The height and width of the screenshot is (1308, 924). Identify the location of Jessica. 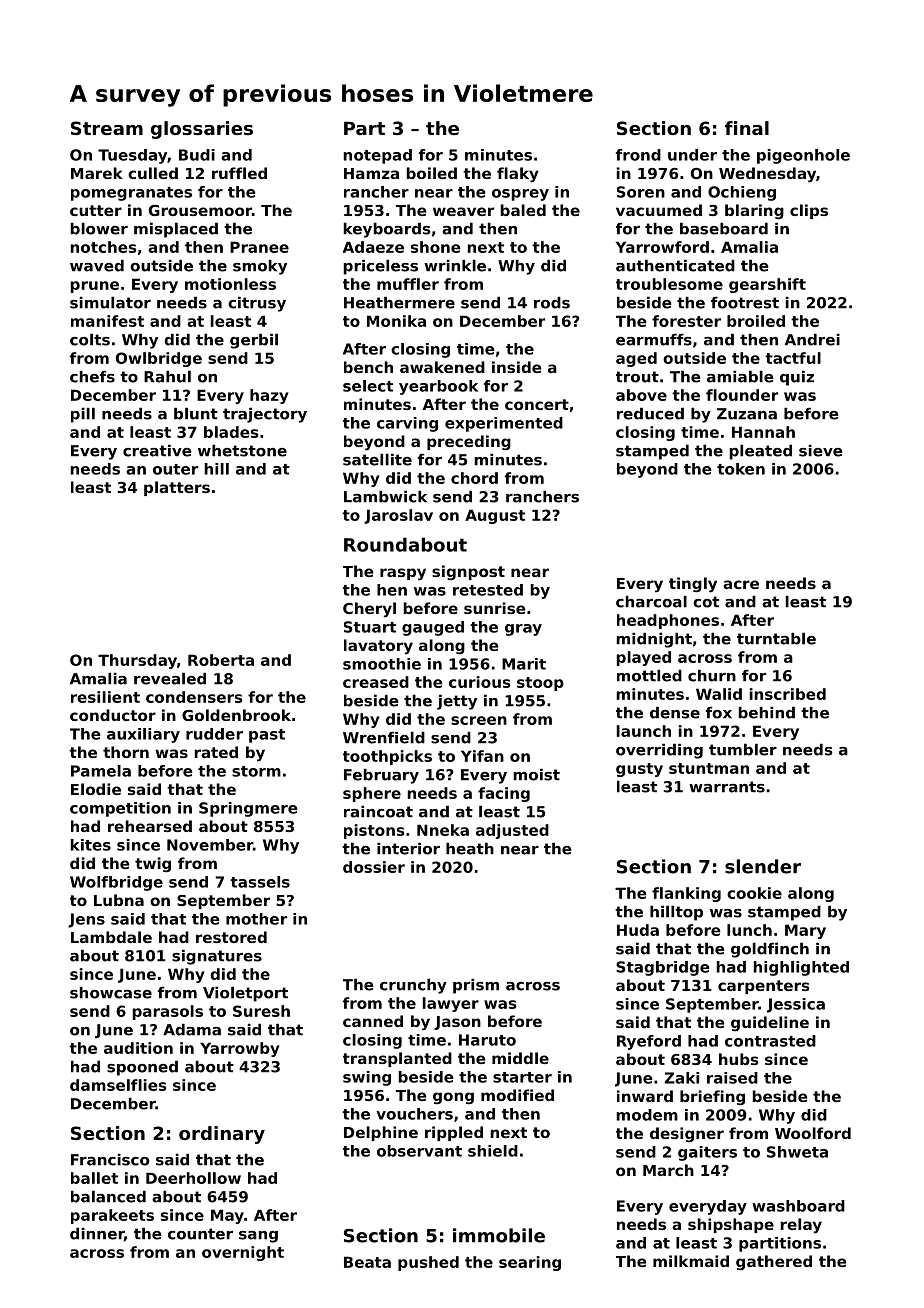
(796, 1005).
